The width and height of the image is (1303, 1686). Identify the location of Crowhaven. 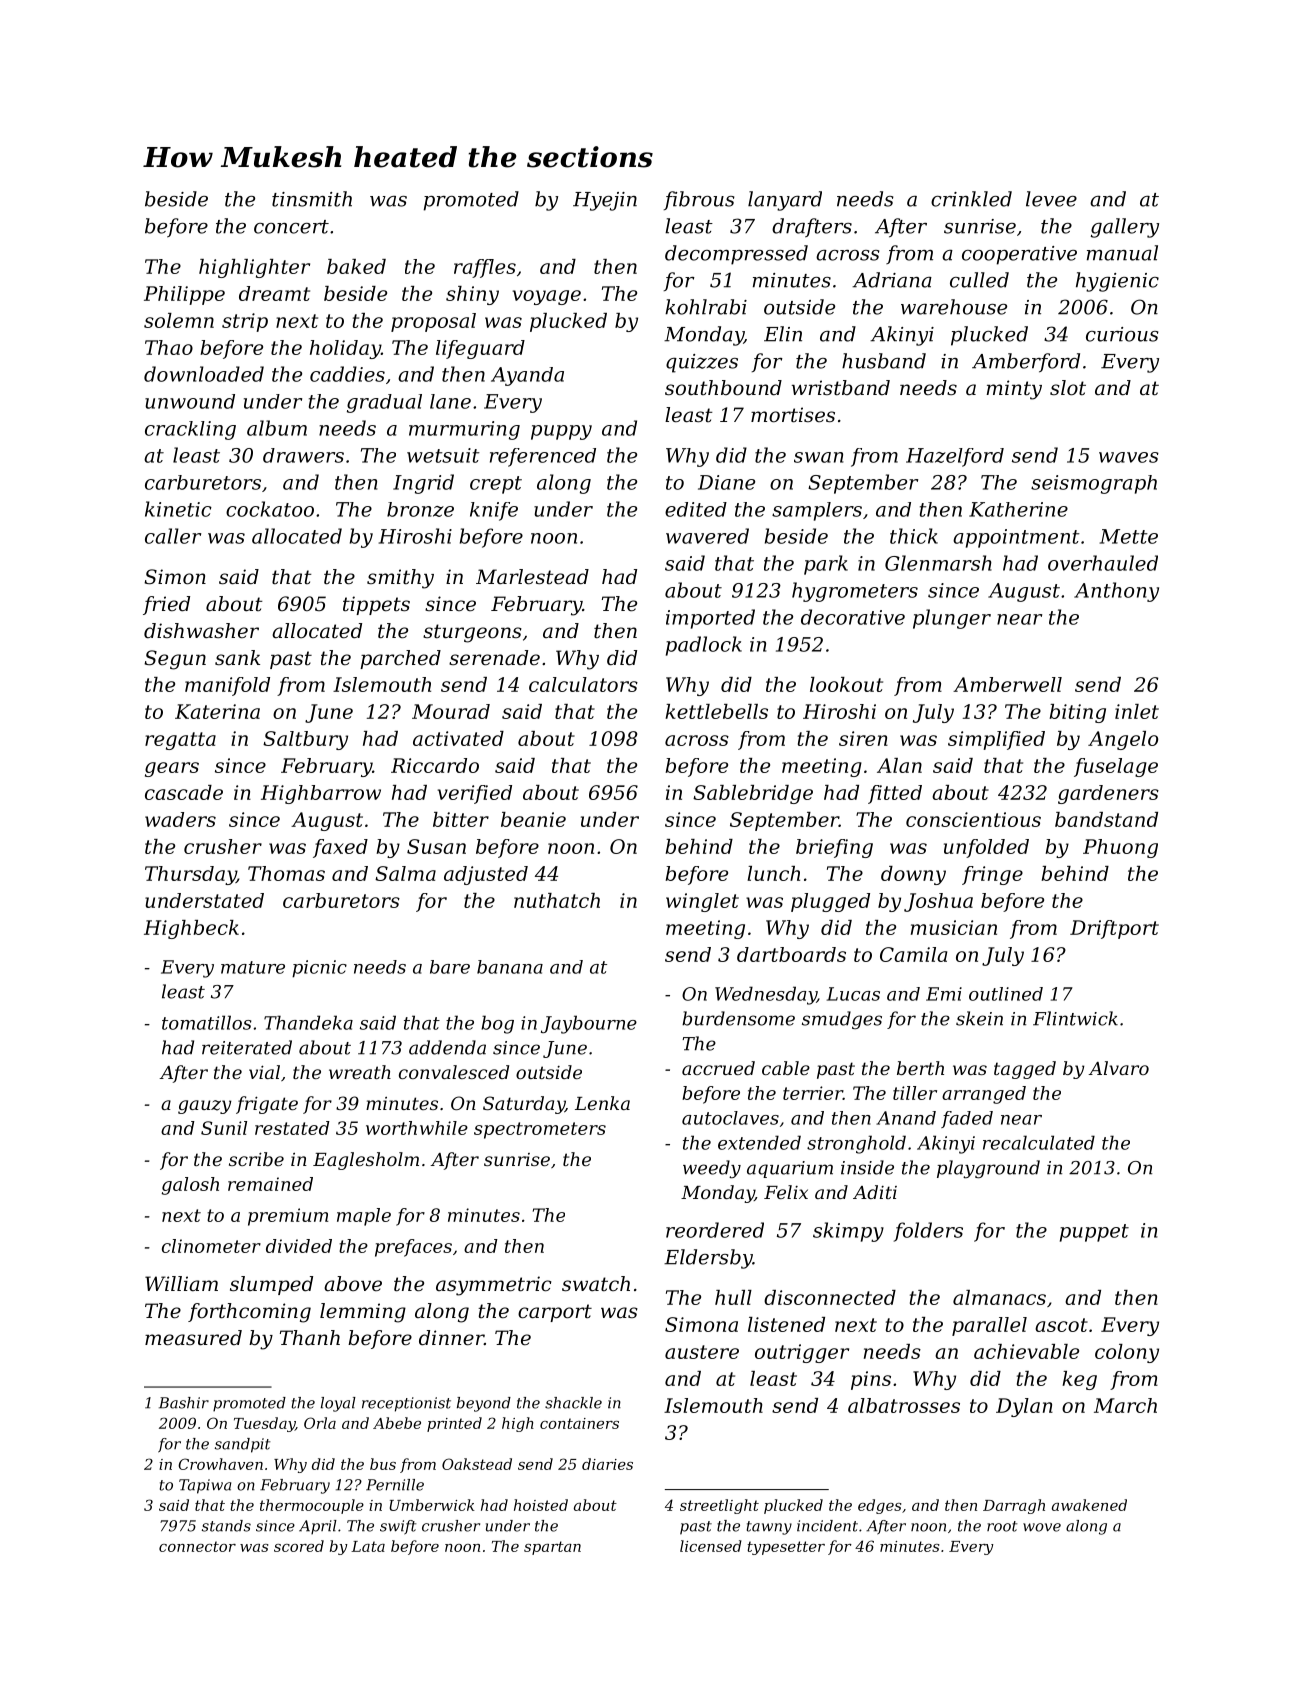
(220, 1464).
